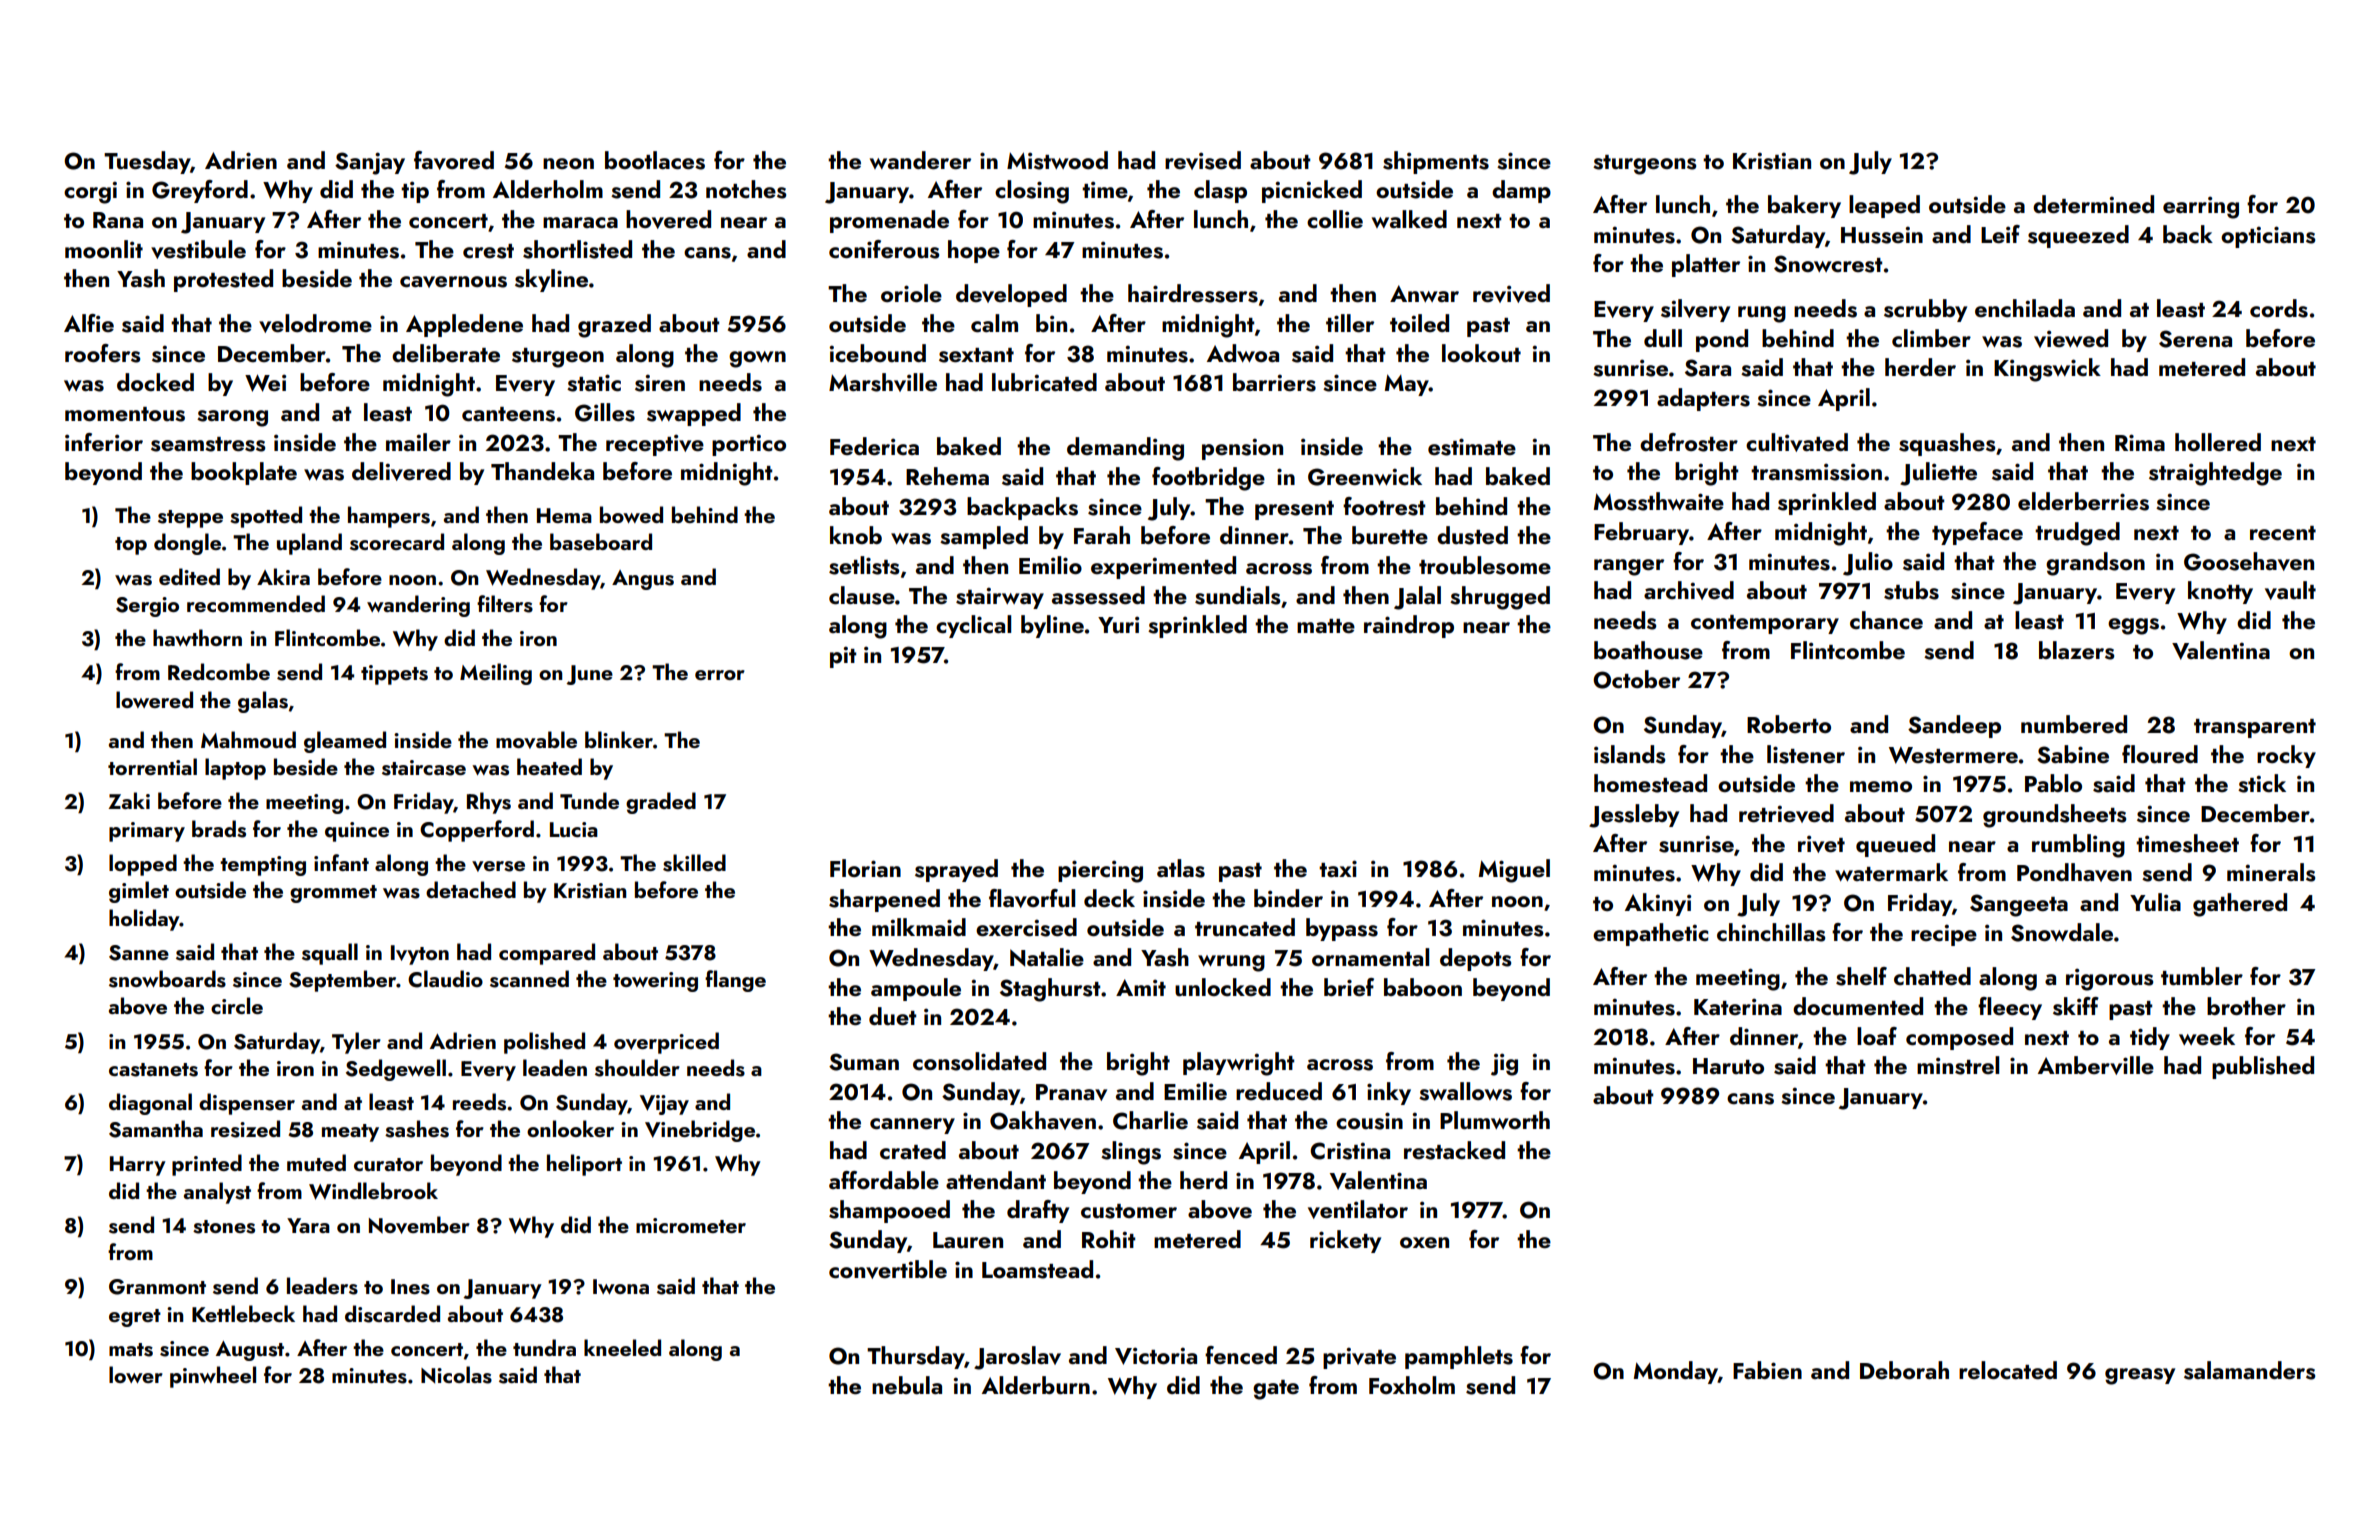 The image size is (2380, 1540). I want to click on filters, so click(505, 604).
